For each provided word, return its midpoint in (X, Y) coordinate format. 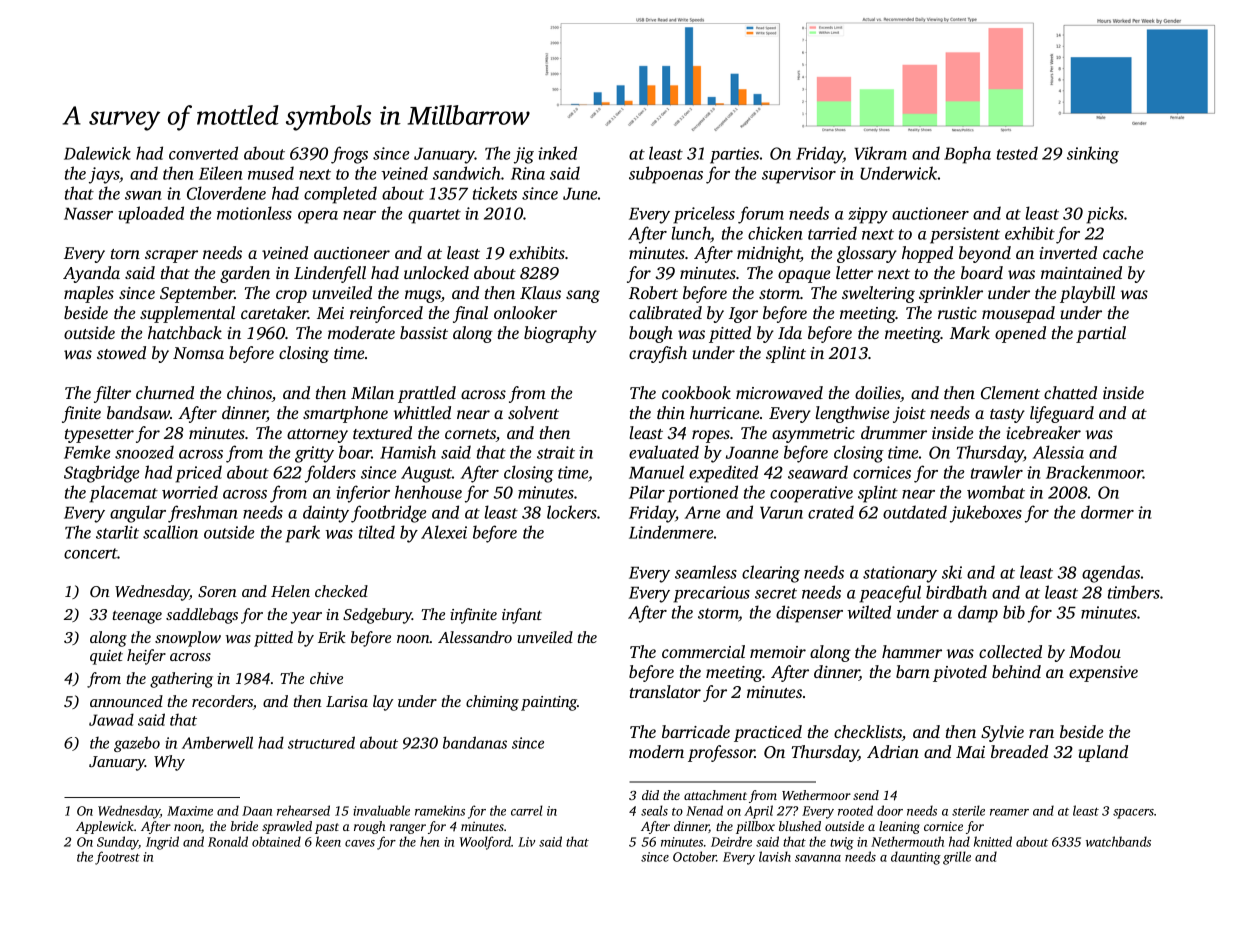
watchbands (1118, 841)
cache (1123, 252)
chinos (249, 392)
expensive (1103, 674)
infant (522, 616)
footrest (117, 858)
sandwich (467, 173)
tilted (377, 532)
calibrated (665, 312)
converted (203, 153)
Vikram (880, 153)
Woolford (485, 843)
